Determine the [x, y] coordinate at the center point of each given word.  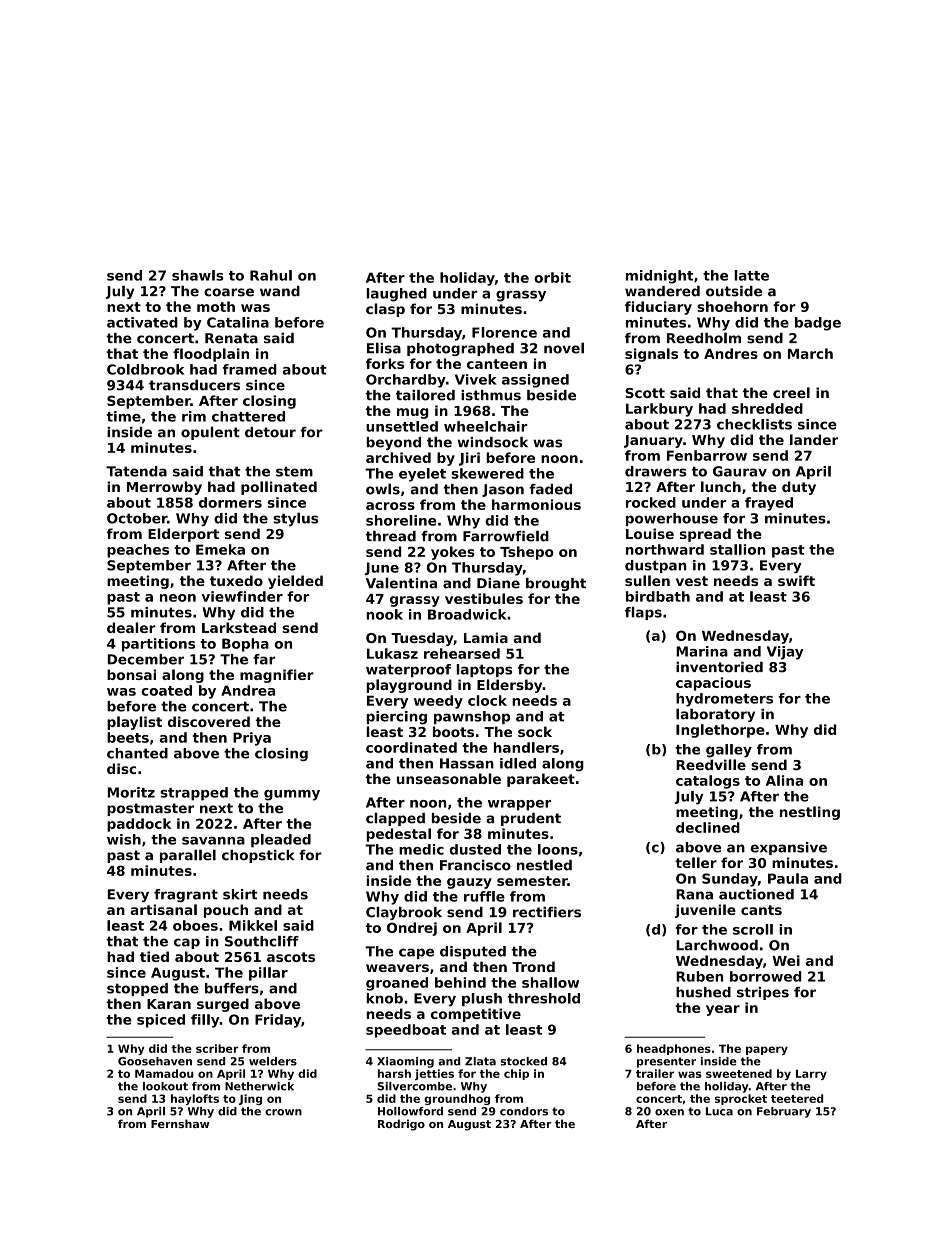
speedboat [406, 1031]
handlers [526, 747]
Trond [533, 966]
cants [761, 910]
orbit [552, 277]
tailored [425, 395]
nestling [810, 813]
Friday [278, 1021]
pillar [268, 974]
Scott [645, 393]
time [123, 416]
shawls [198, 275]
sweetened [739, 1073]
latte [751, 275]
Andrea [248, 690]
